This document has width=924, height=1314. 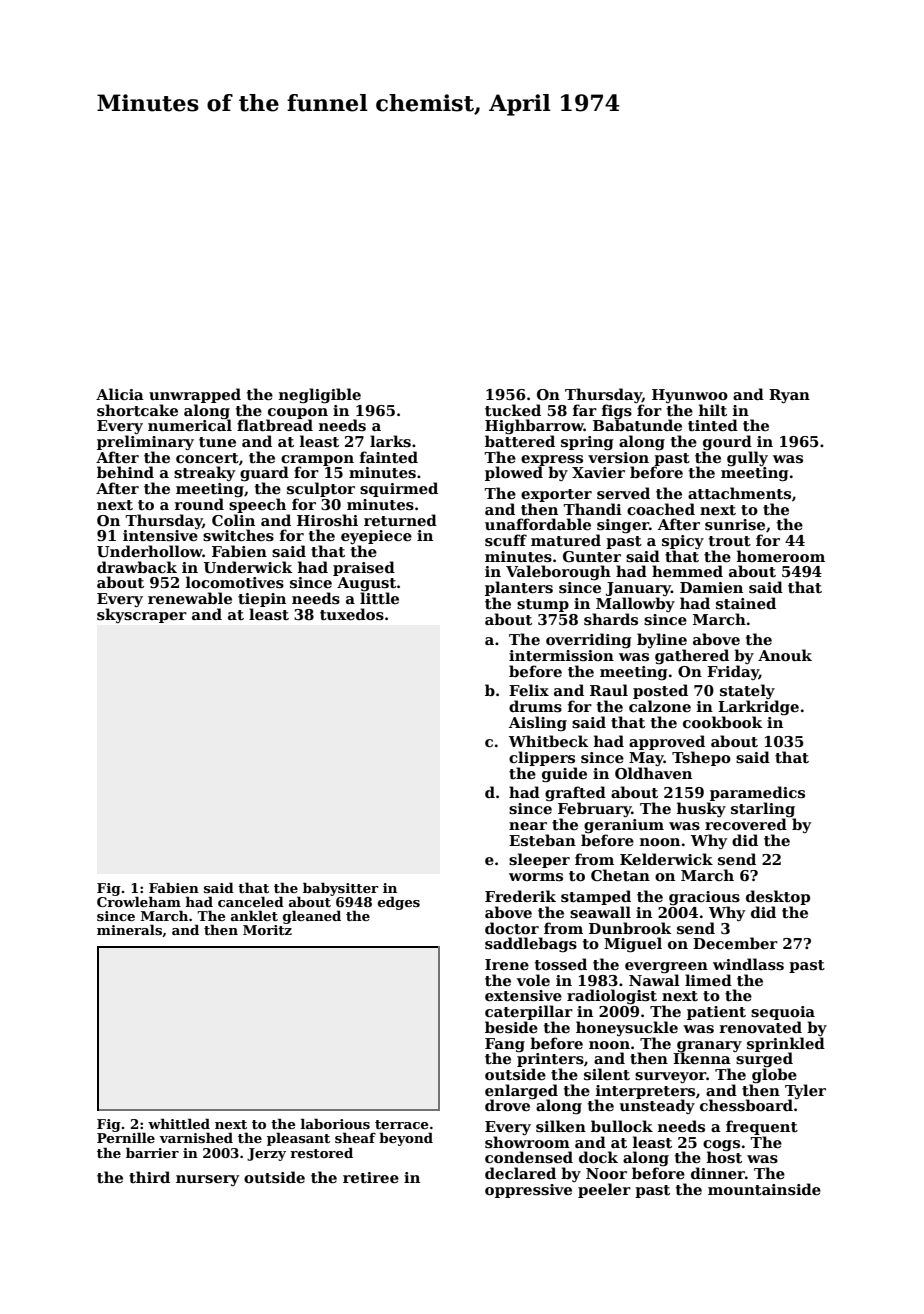 I want to click on speech, so click(x=257, y=505).
